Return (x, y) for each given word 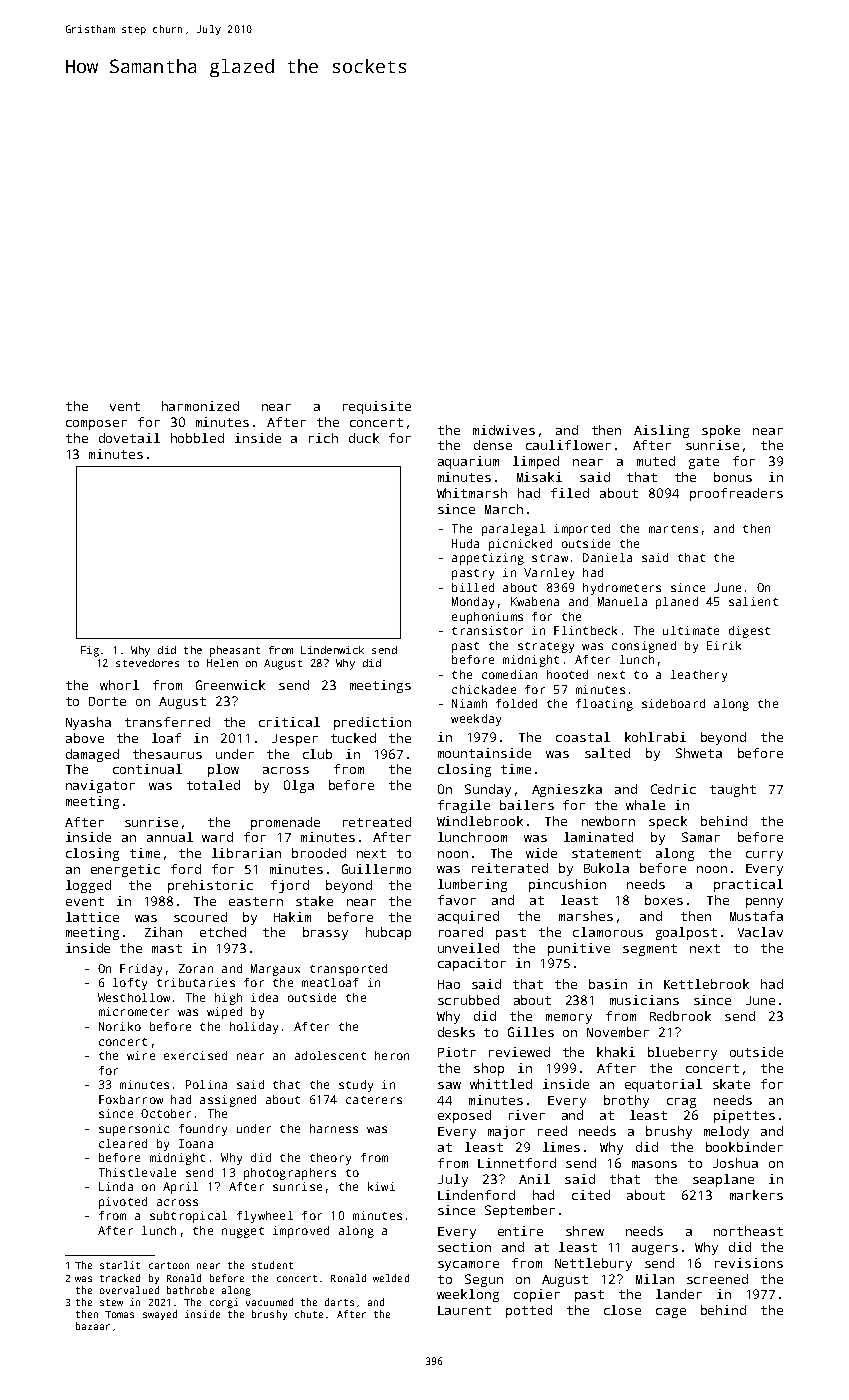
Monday (473, 603)
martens (673, 529)
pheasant (235, 651)
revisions (749, 1263)
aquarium (468, 462)
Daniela (607, 557)
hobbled (197, 438)
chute (309, 1314)
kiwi (381, 1186)
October (166, 1113)
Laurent (464, 1310)
